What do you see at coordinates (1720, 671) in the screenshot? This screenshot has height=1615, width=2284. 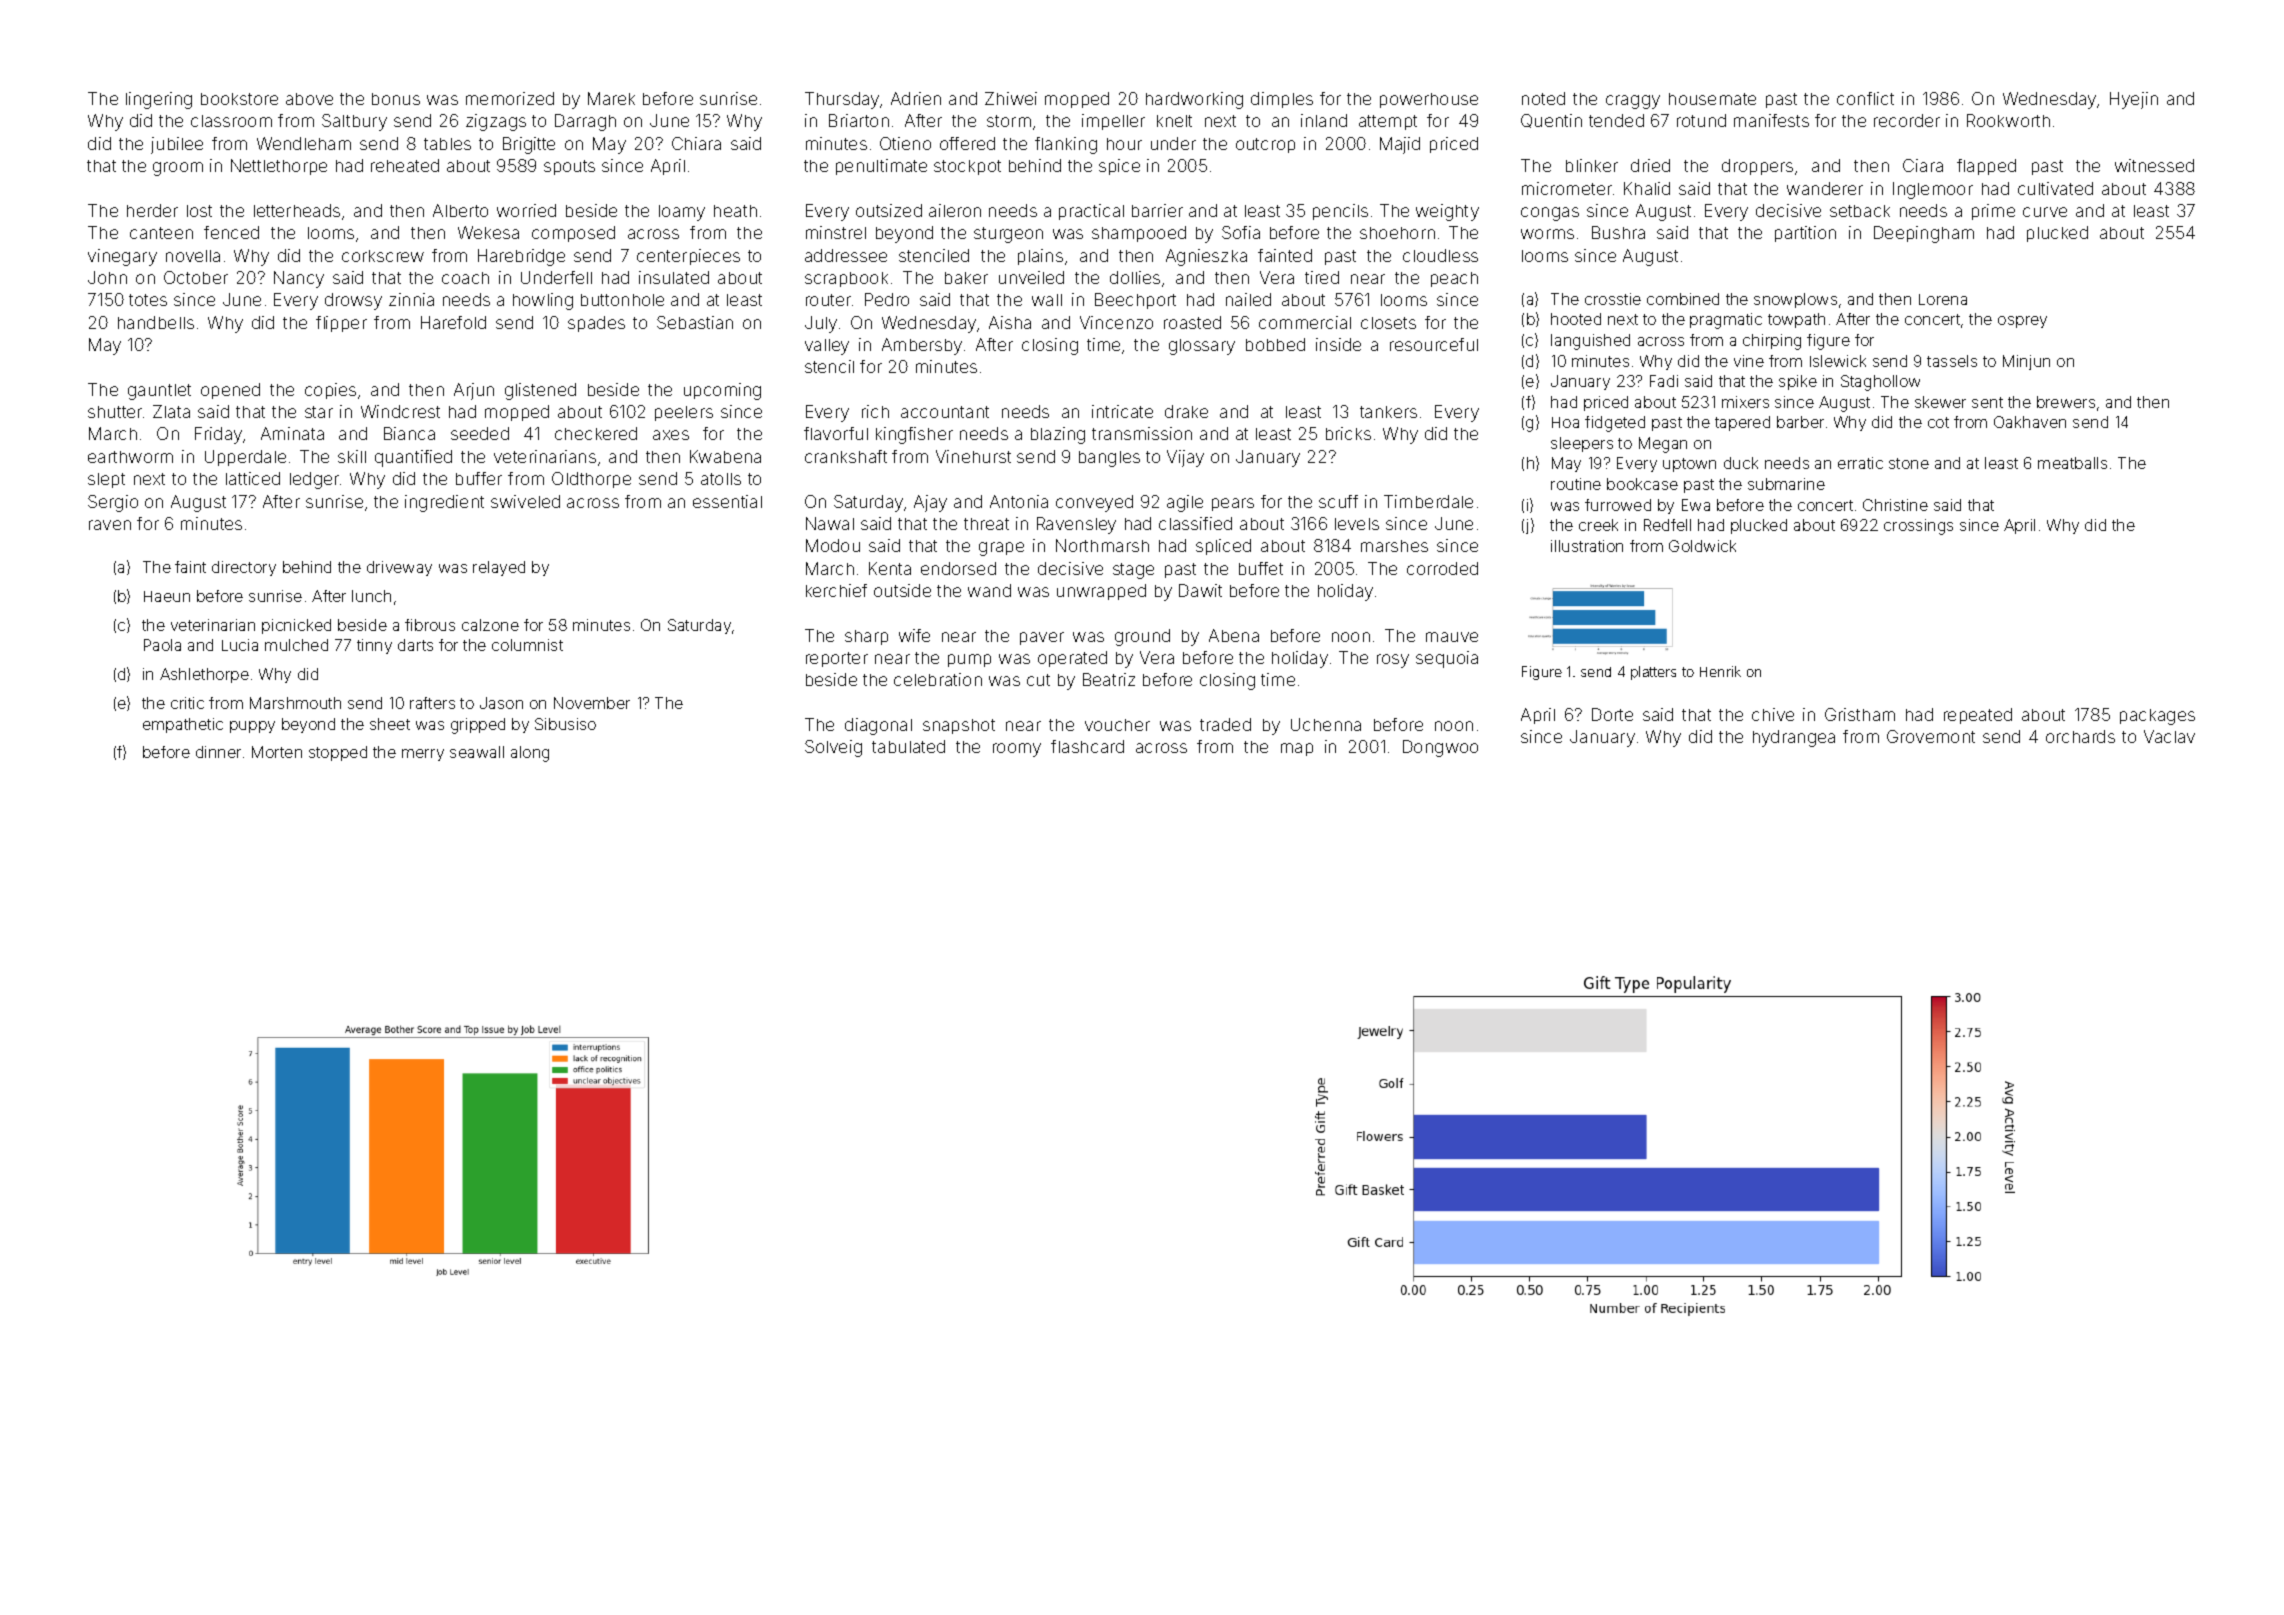 I see `Henrik` at bounding box center [1720, 671].
